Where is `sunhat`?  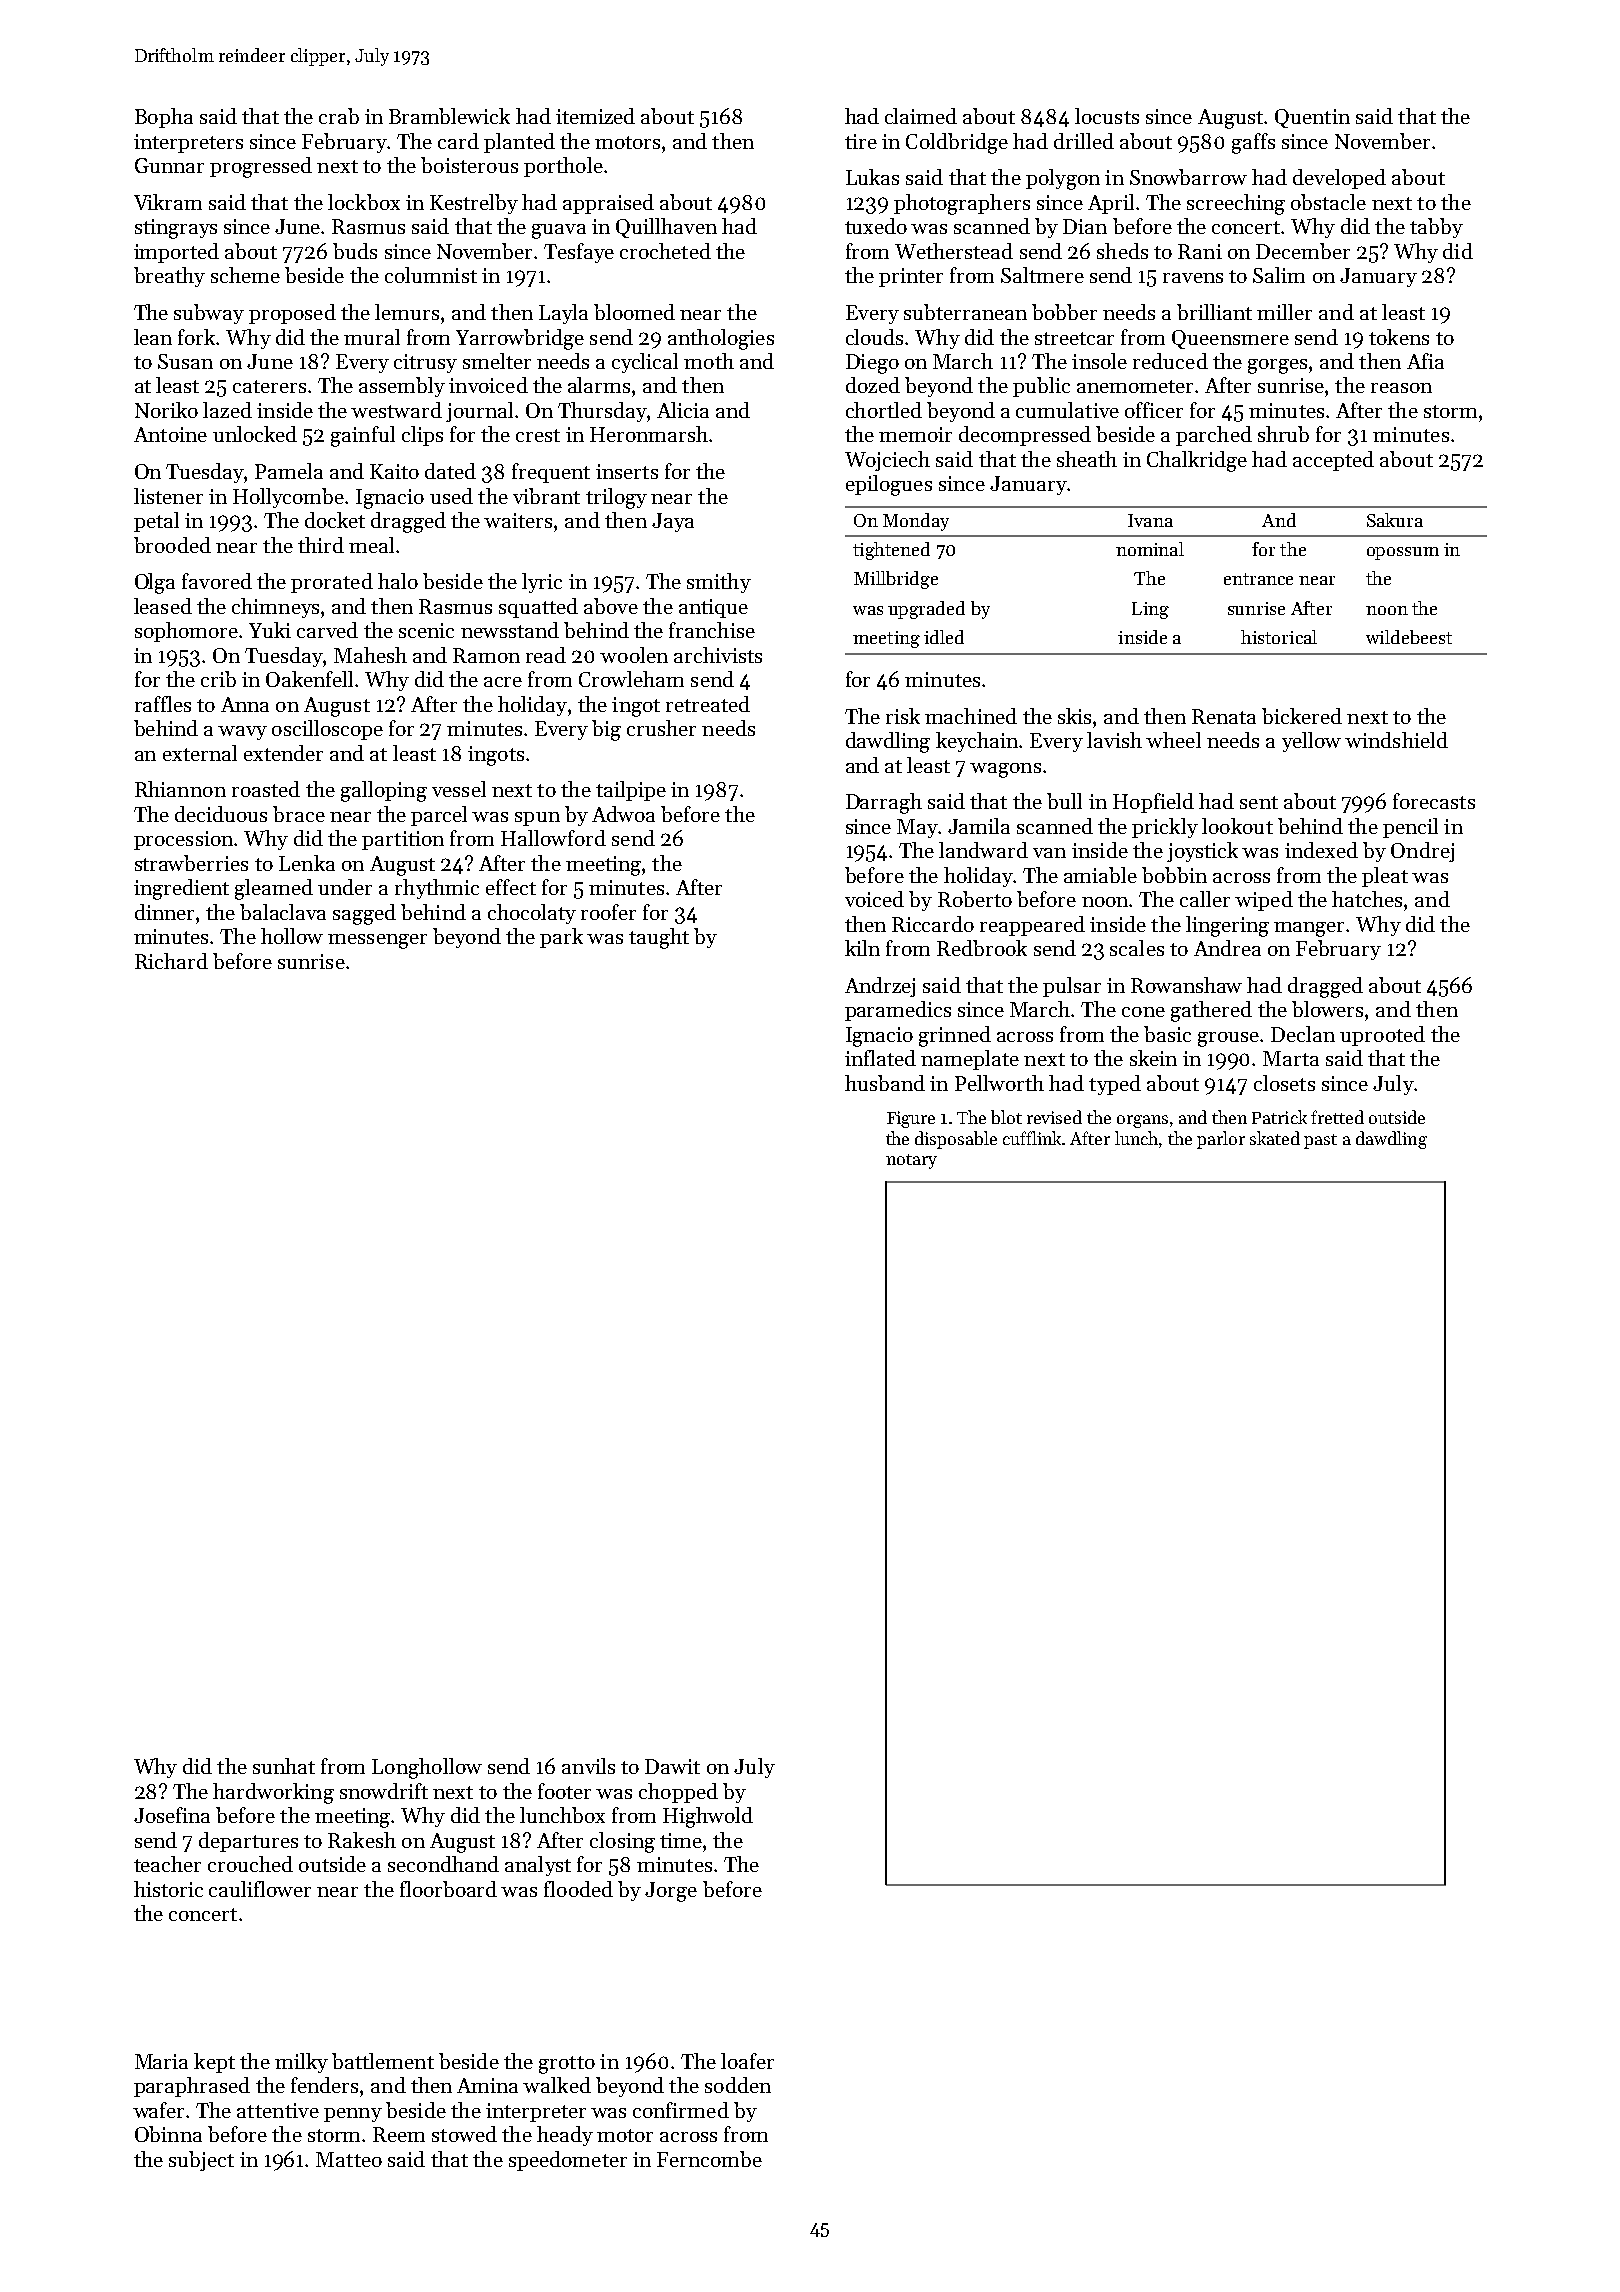 sunhat is located at coordinates (284, 1766).
